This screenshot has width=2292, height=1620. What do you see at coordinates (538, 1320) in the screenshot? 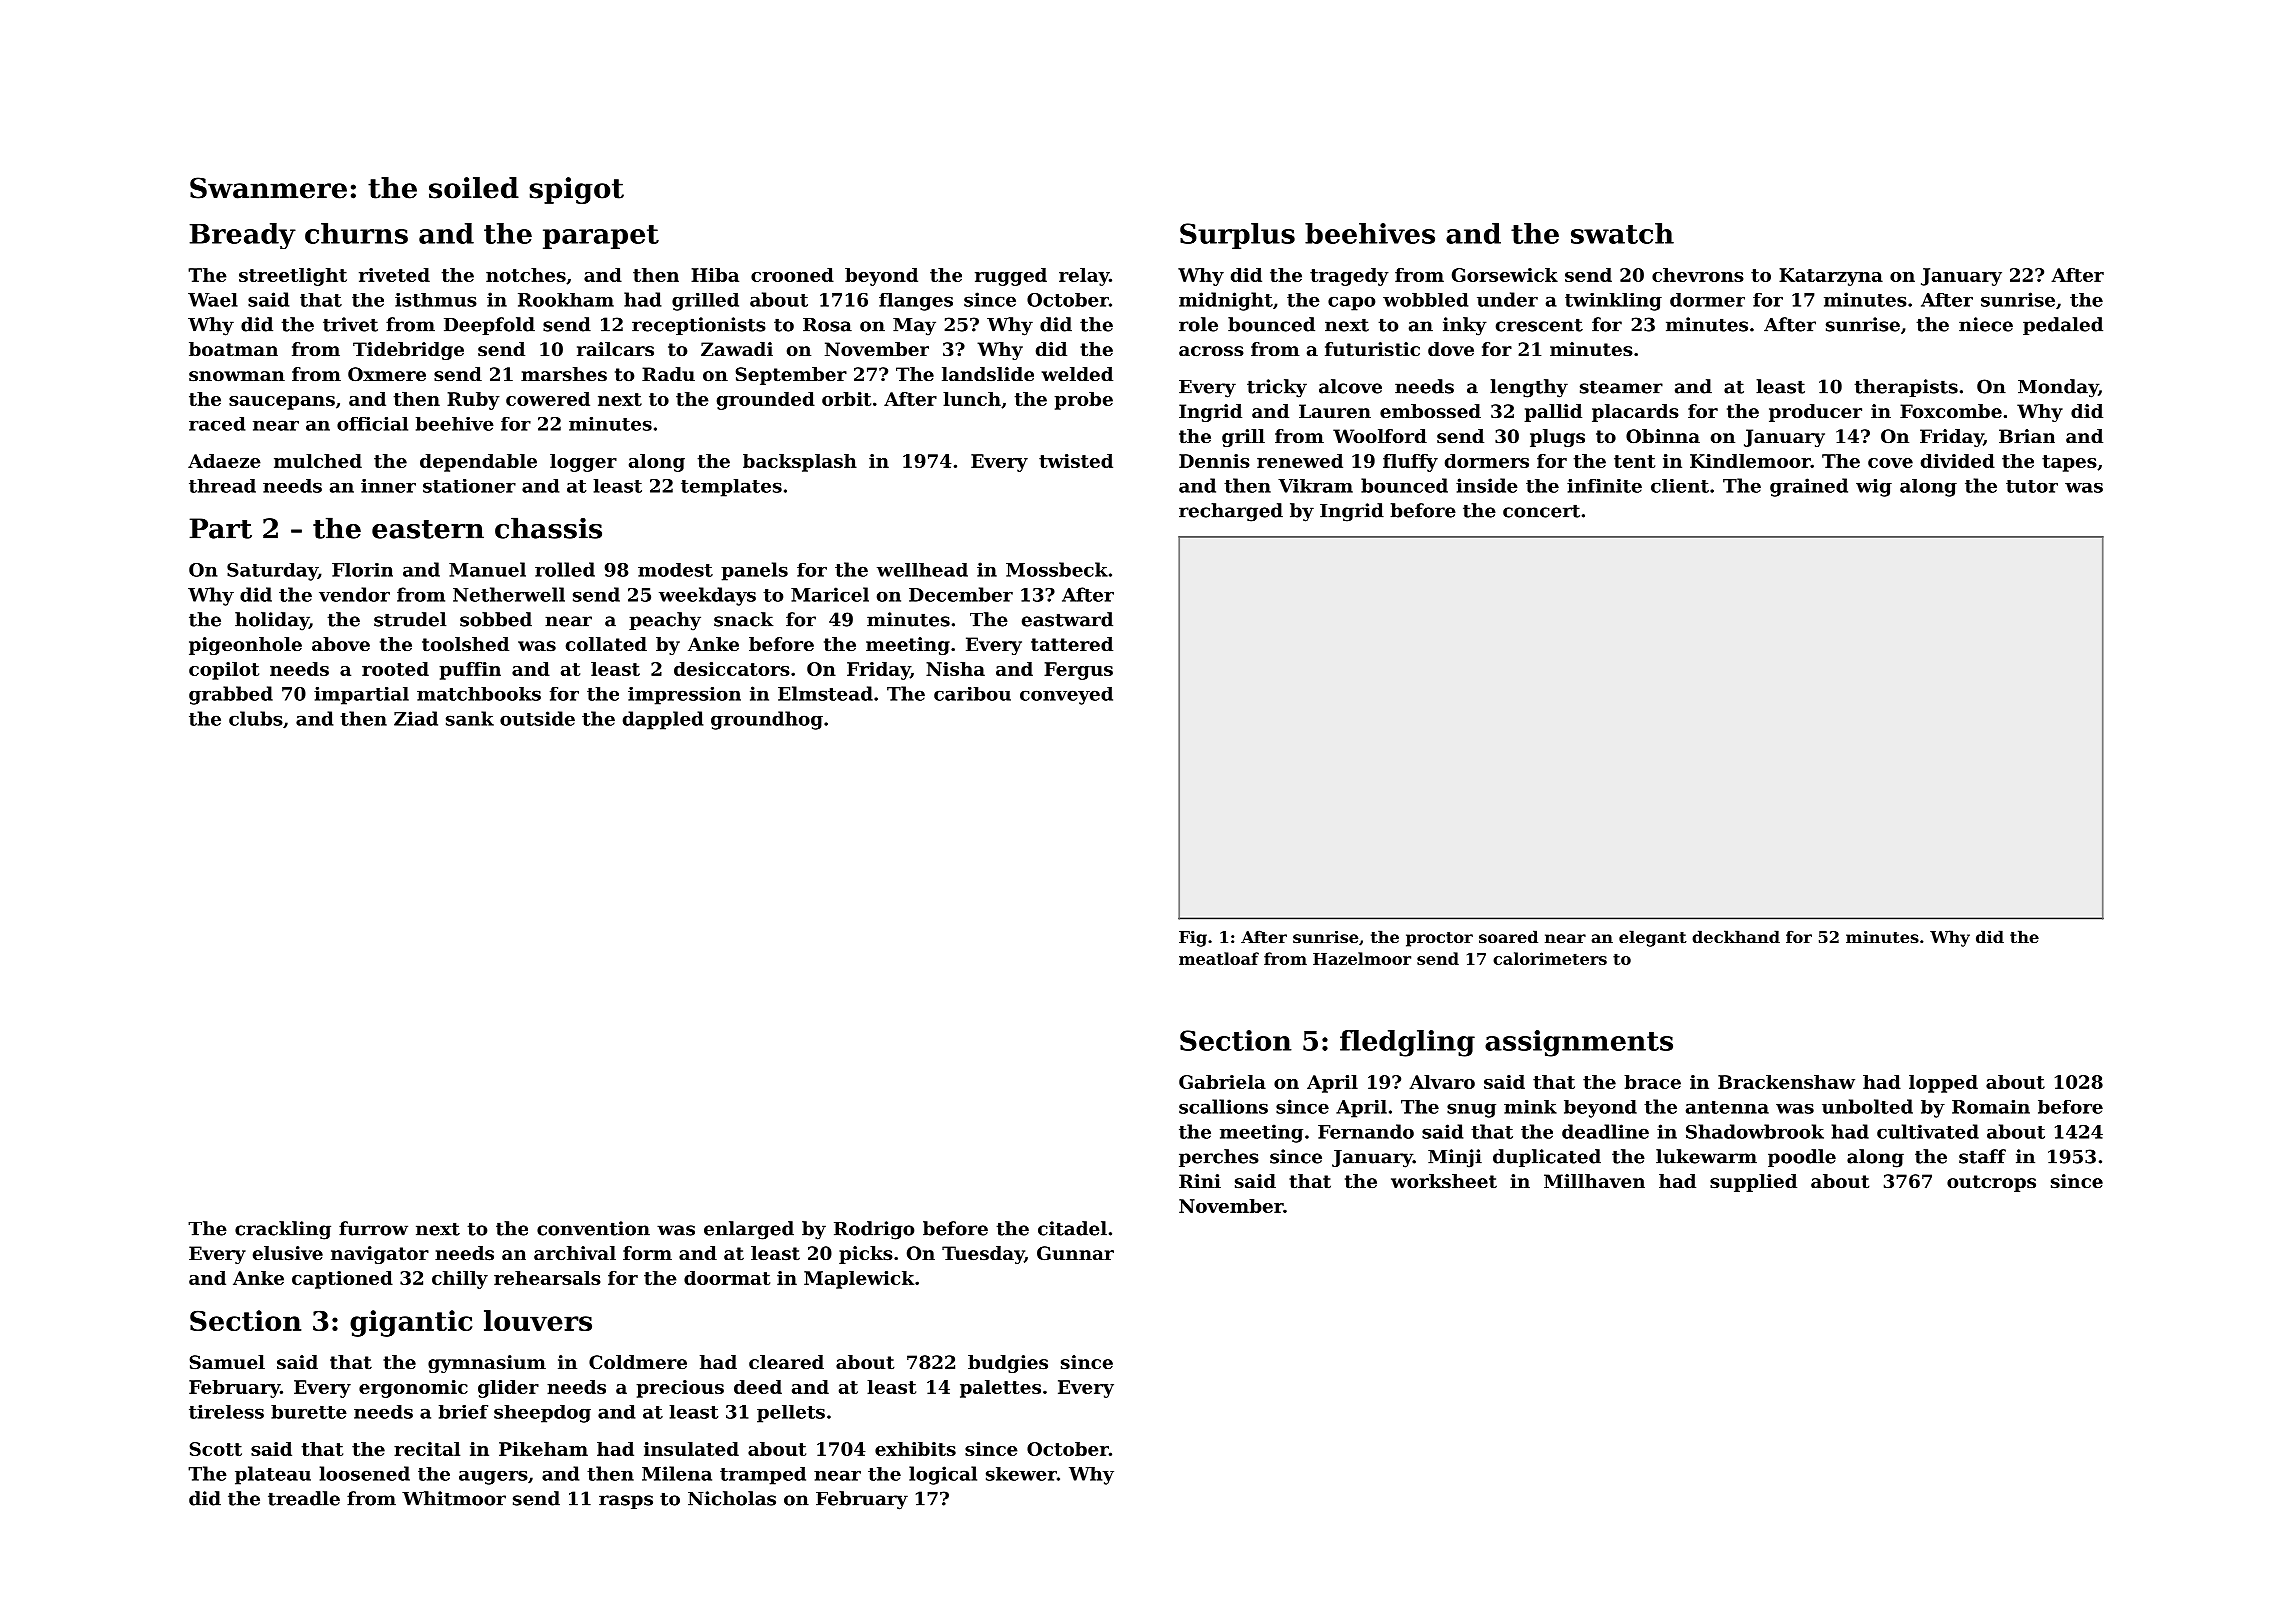
I see `louvers` at bounding box center [538, 1320].
